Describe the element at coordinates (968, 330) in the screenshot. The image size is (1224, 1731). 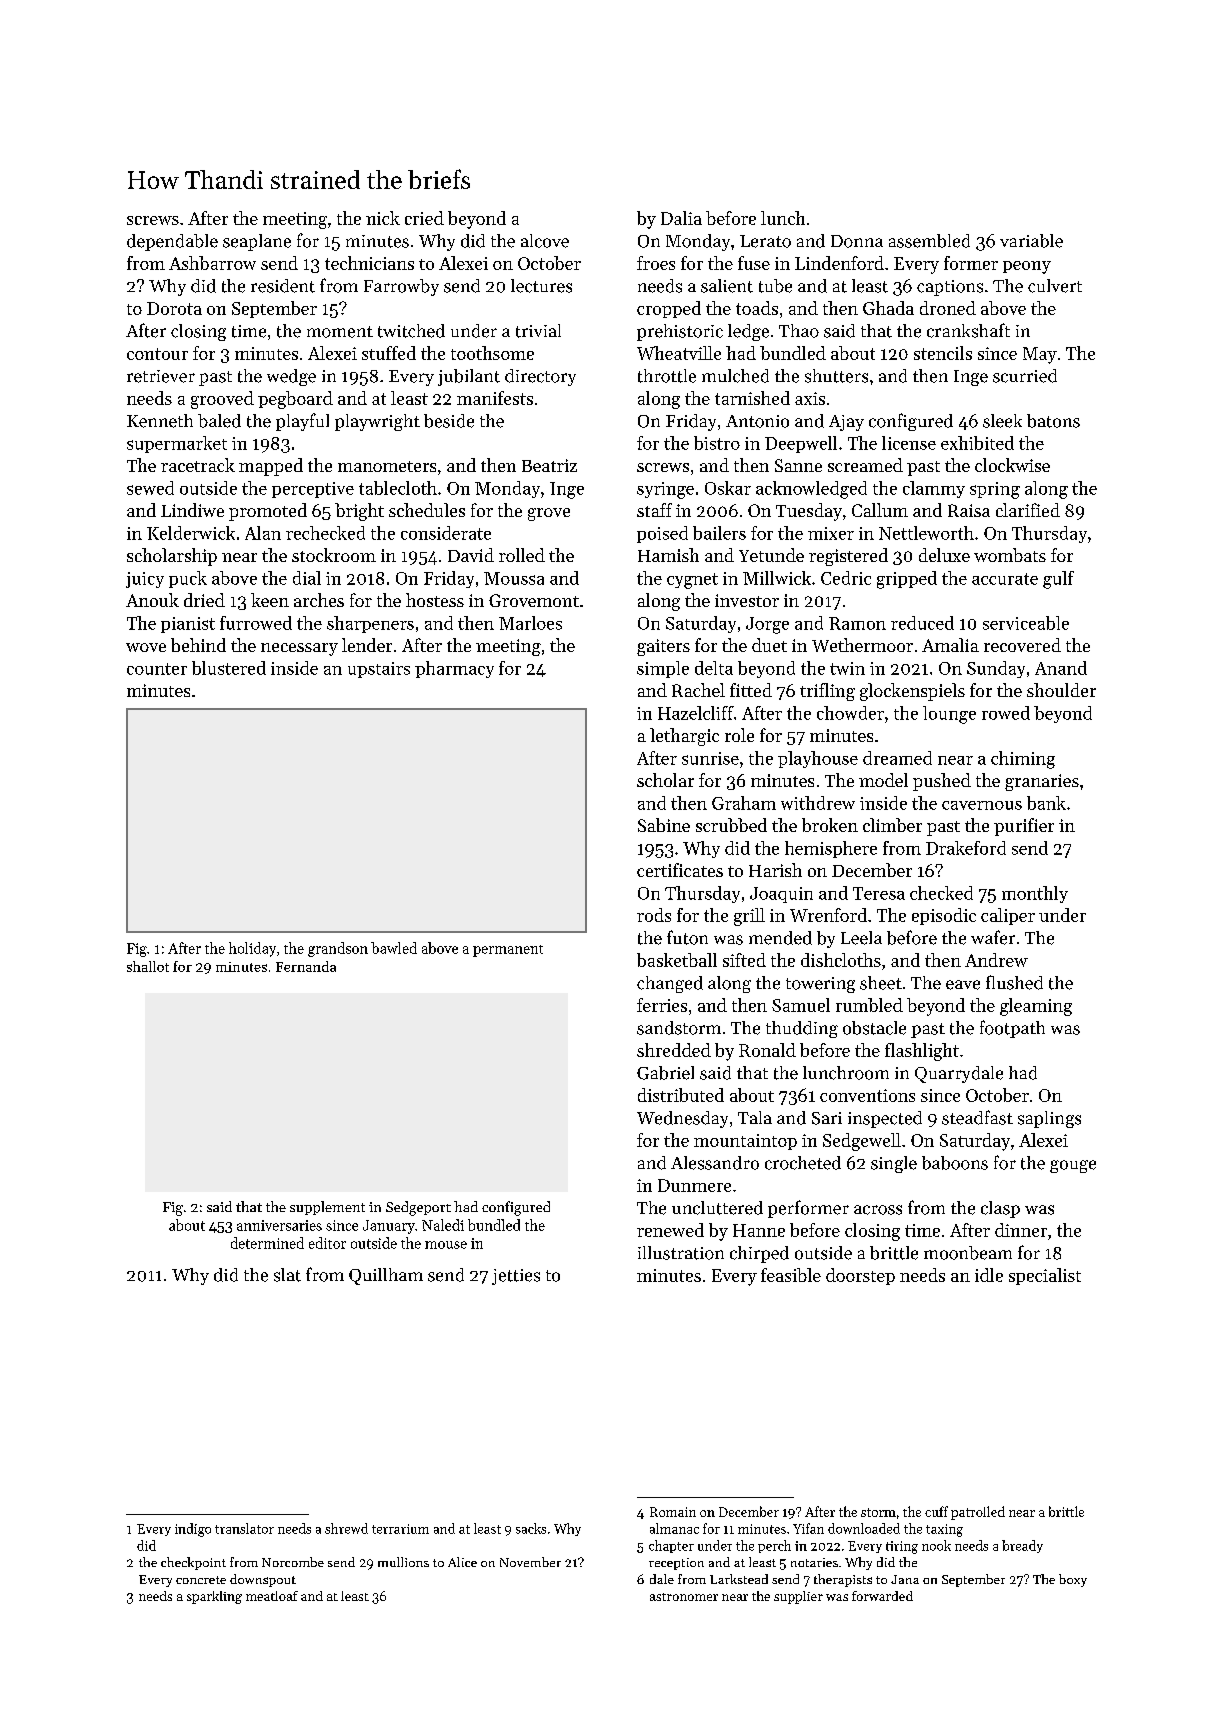
I see `crankshaft` at that location.
